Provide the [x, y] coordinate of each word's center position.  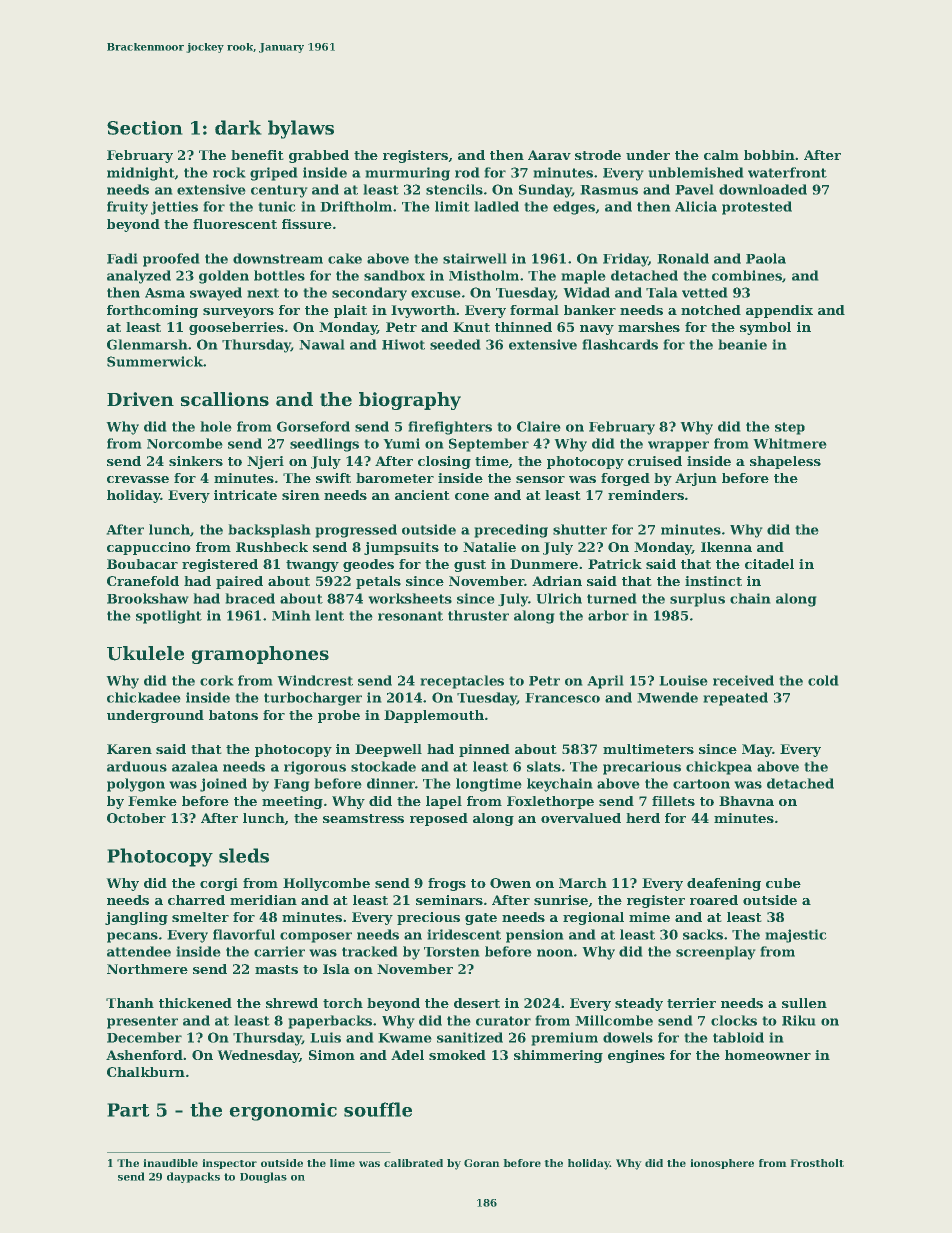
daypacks [193, 1177]
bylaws [301, 129]
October [136, 818]
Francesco [562, 698]
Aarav [549, 155]
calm [721, 155]
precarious [642, 768]
